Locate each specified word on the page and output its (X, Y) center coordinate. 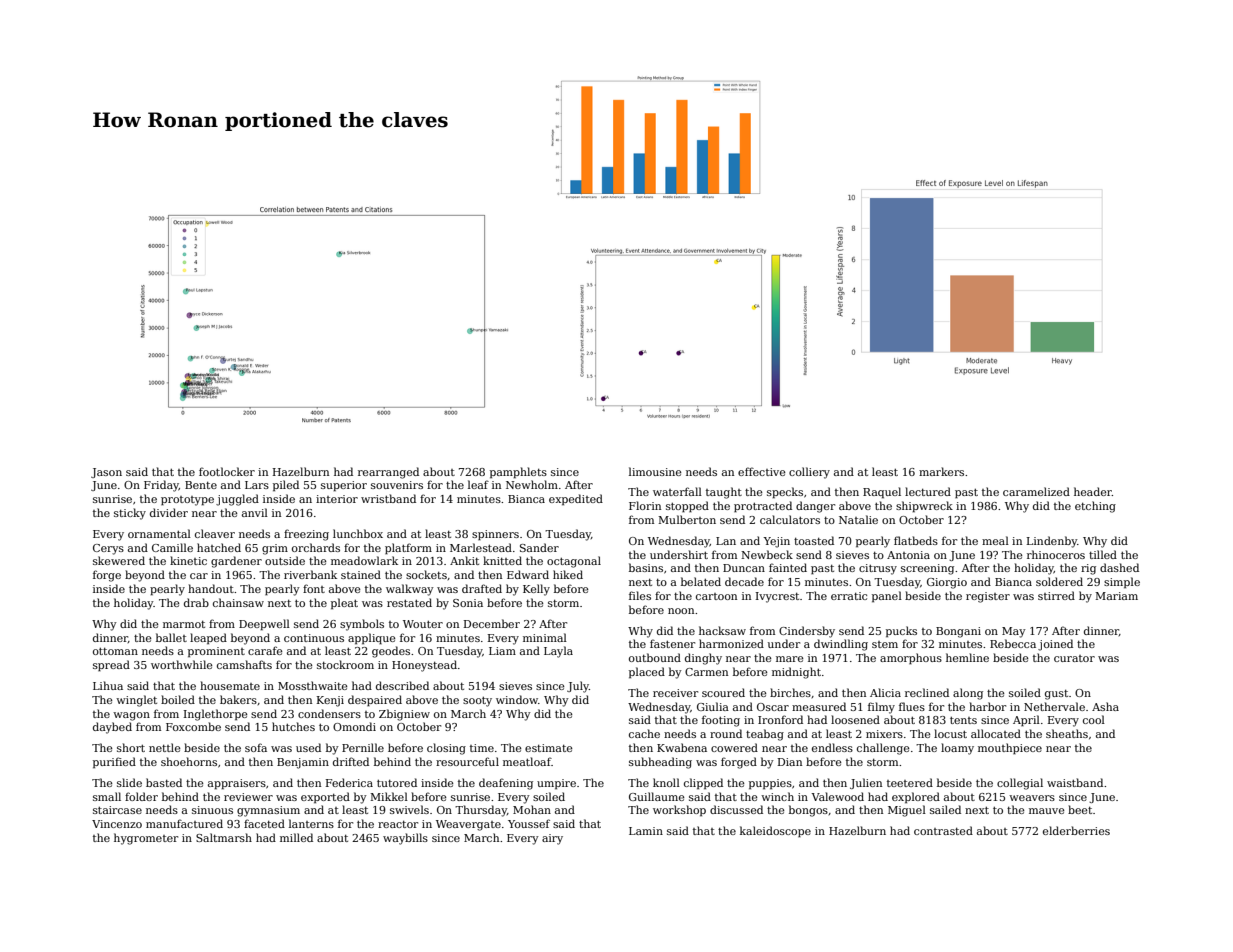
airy (552, 839)
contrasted (943, 830)
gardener (236, 562)
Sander (539, 547)
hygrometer (146, 839)
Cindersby (807, 632)
